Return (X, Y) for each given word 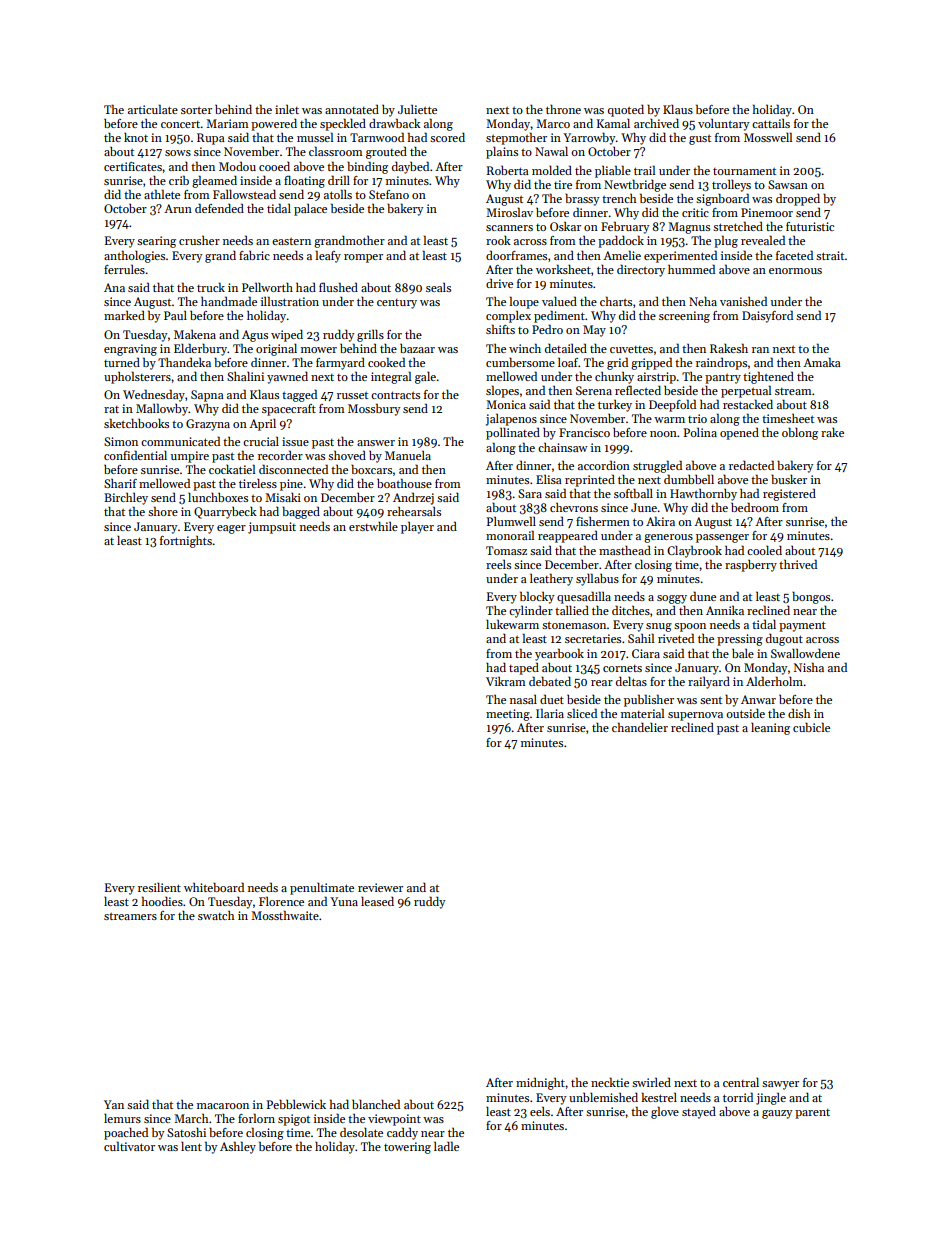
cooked (386, 362)
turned (122, 362)
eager (231, 529)
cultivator (129, 1146)
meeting (508, 715)
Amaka (822, 362)
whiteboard (214, 887)
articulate (153, 109)
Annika (725, 610)
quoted (626, 111)
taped (524, 668)
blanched (376, 1104)
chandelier (640, 727)
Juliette (417, 109)
